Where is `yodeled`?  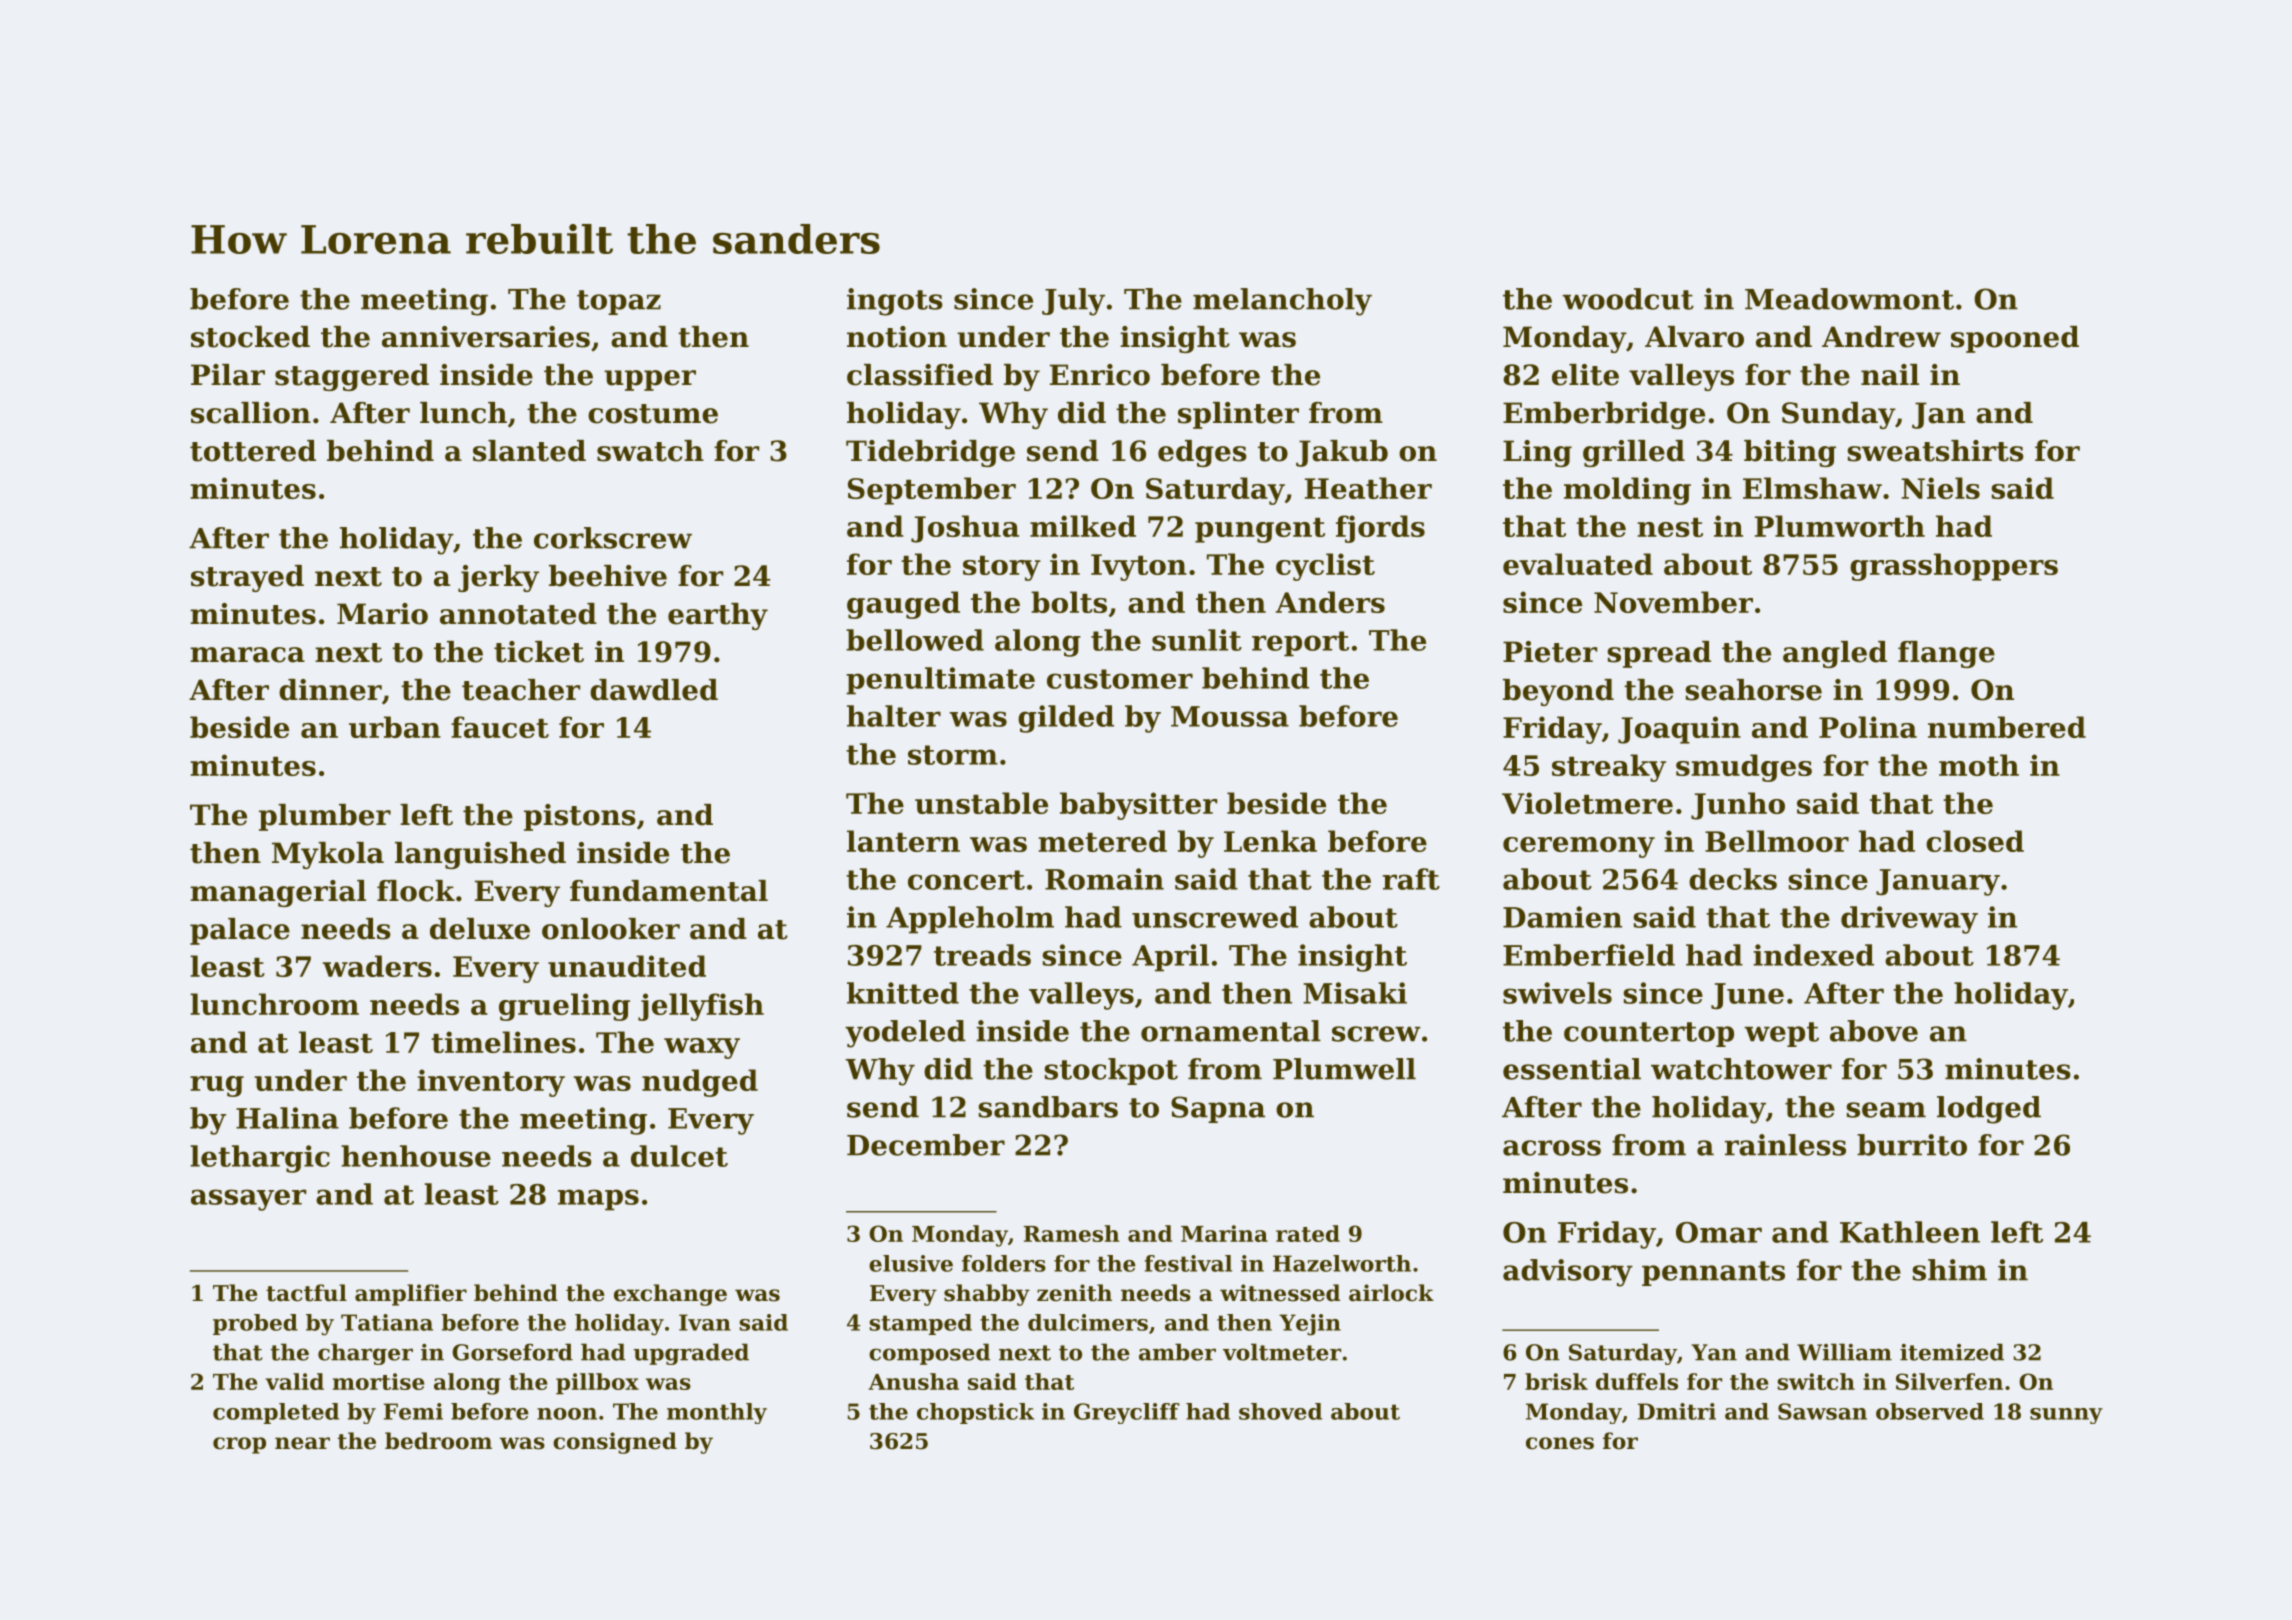 yodeled is located at coordinates (905, 1034).
